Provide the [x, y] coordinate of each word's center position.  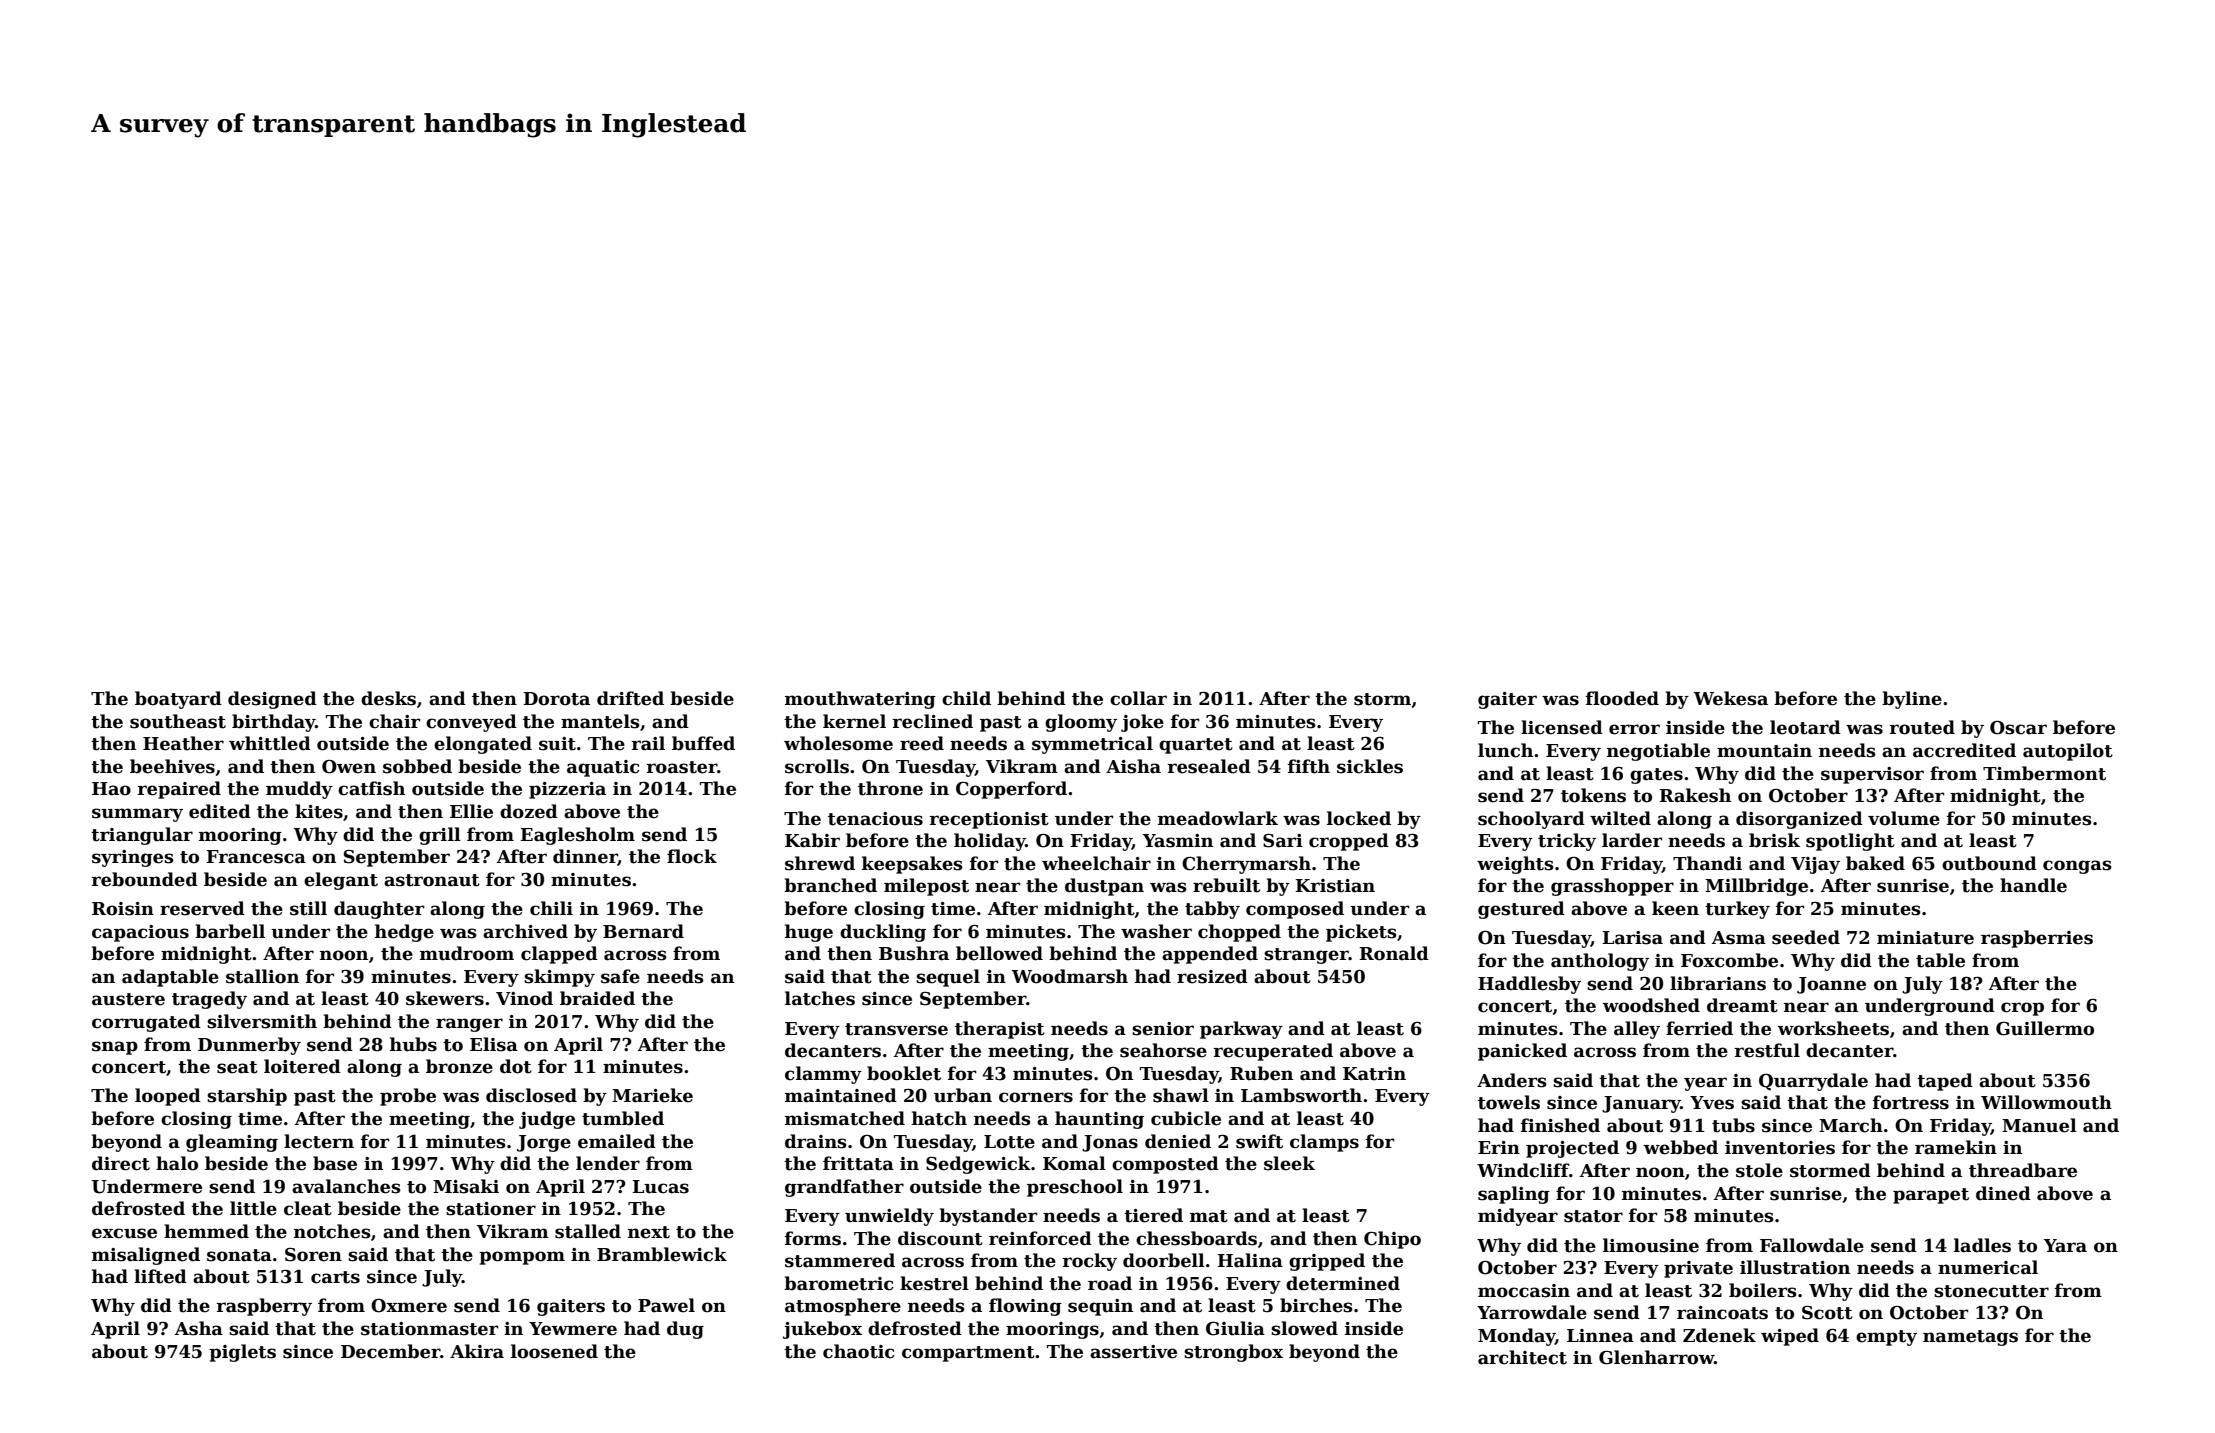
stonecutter [1991, 1291]
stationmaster [429, 1329]
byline [1912, 700]
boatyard [178, 700]
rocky [1089, 1262]
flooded [1622, 698]
